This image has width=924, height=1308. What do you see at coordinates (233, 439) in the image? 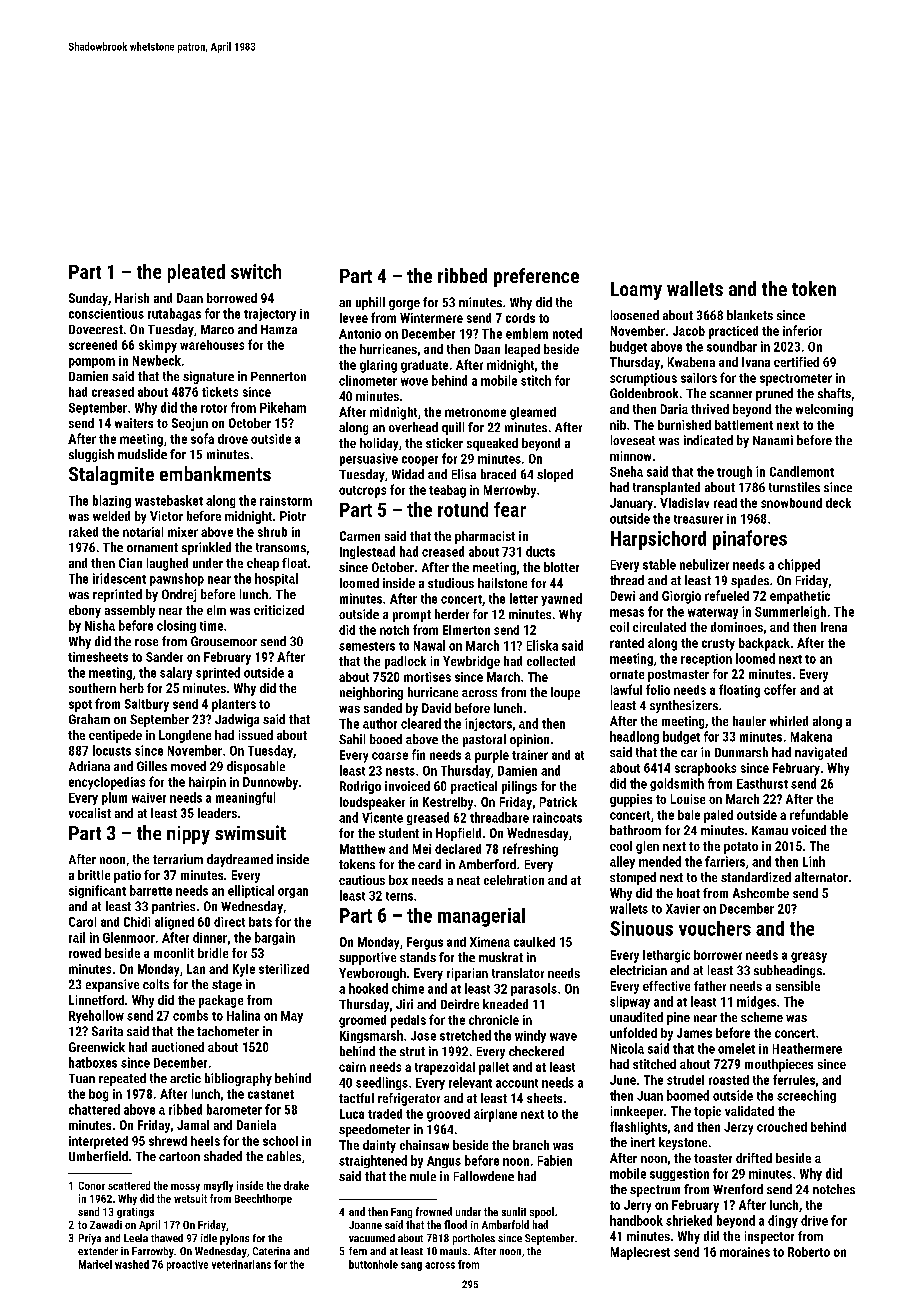
I see `drove` at bounding box center [233, 439].
